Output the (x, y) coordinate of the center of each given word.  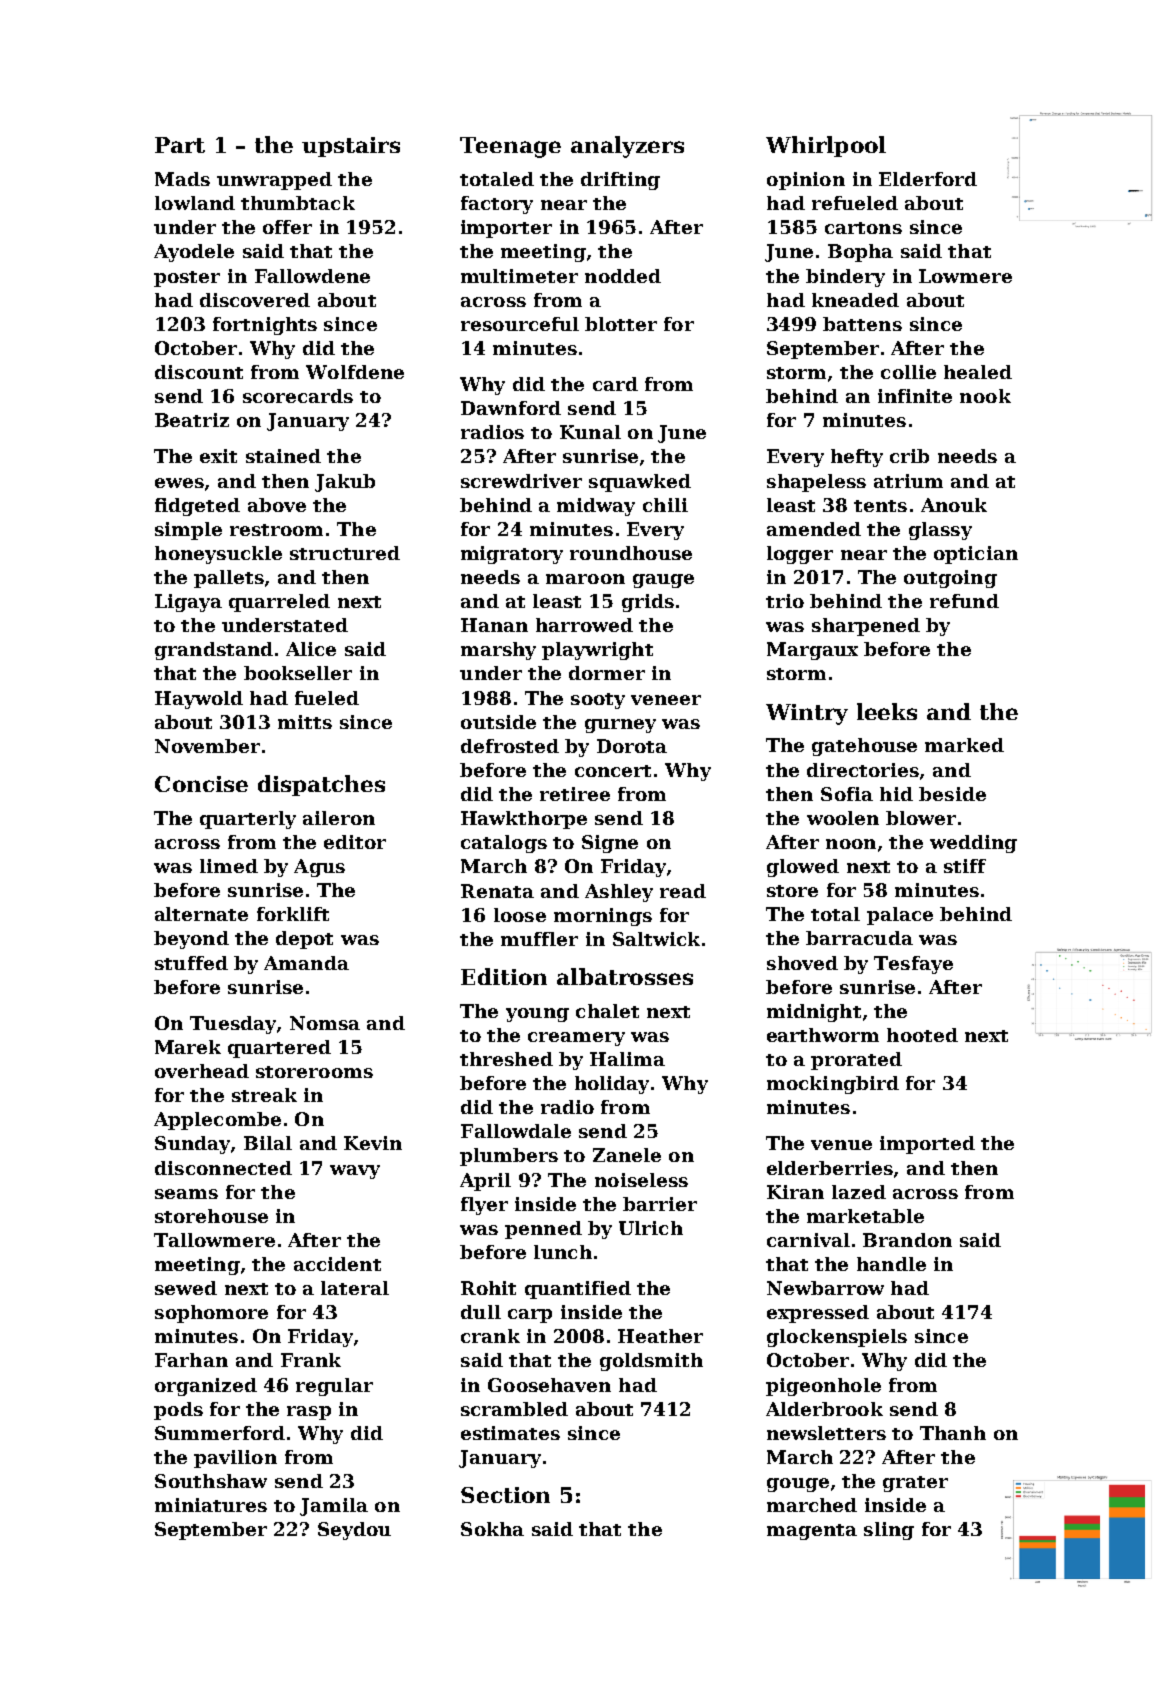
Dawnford (511, 408)
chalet (607, 1011)
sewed (186, 1288)
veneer (666, 700)
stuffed (191, 963)
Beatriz (192, 420)
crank (490, 1336)
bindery (845, 278)
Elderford (928, 179)
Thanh (953, 1433)
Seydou (354, 1531)
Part (180, 145)
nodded (623, 276)
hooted (922, 1035)
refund (964, 601)
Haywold (199, 700)
